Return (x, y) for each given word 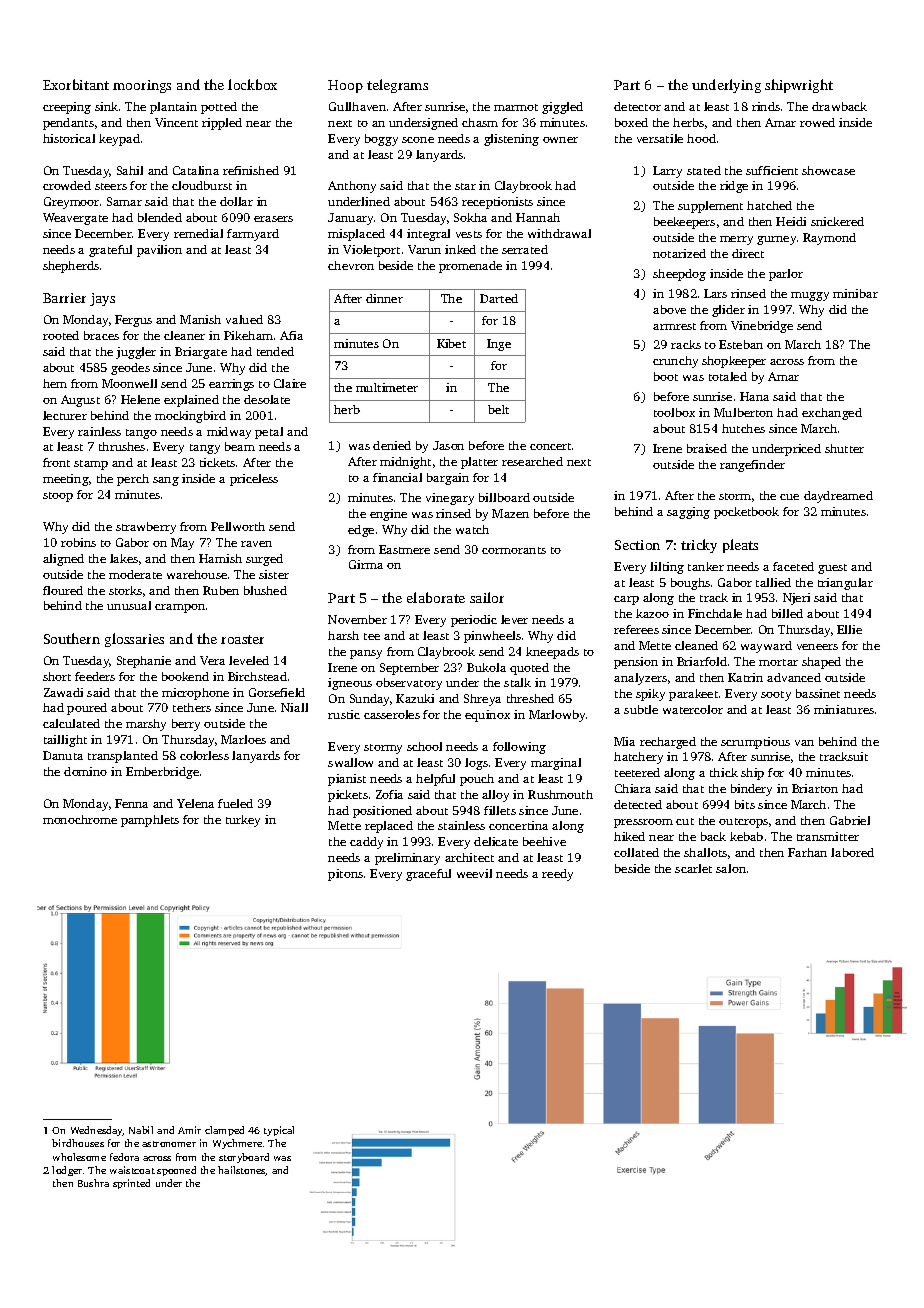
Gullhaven (357, 106)
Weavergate (75, 219)
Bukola (486, 667)
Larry (667, 172)
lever (514, 619)
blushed (265, 590)
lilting (667, 568)
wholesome (79, 1157)
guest (832, 569)
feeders (95, 676)
